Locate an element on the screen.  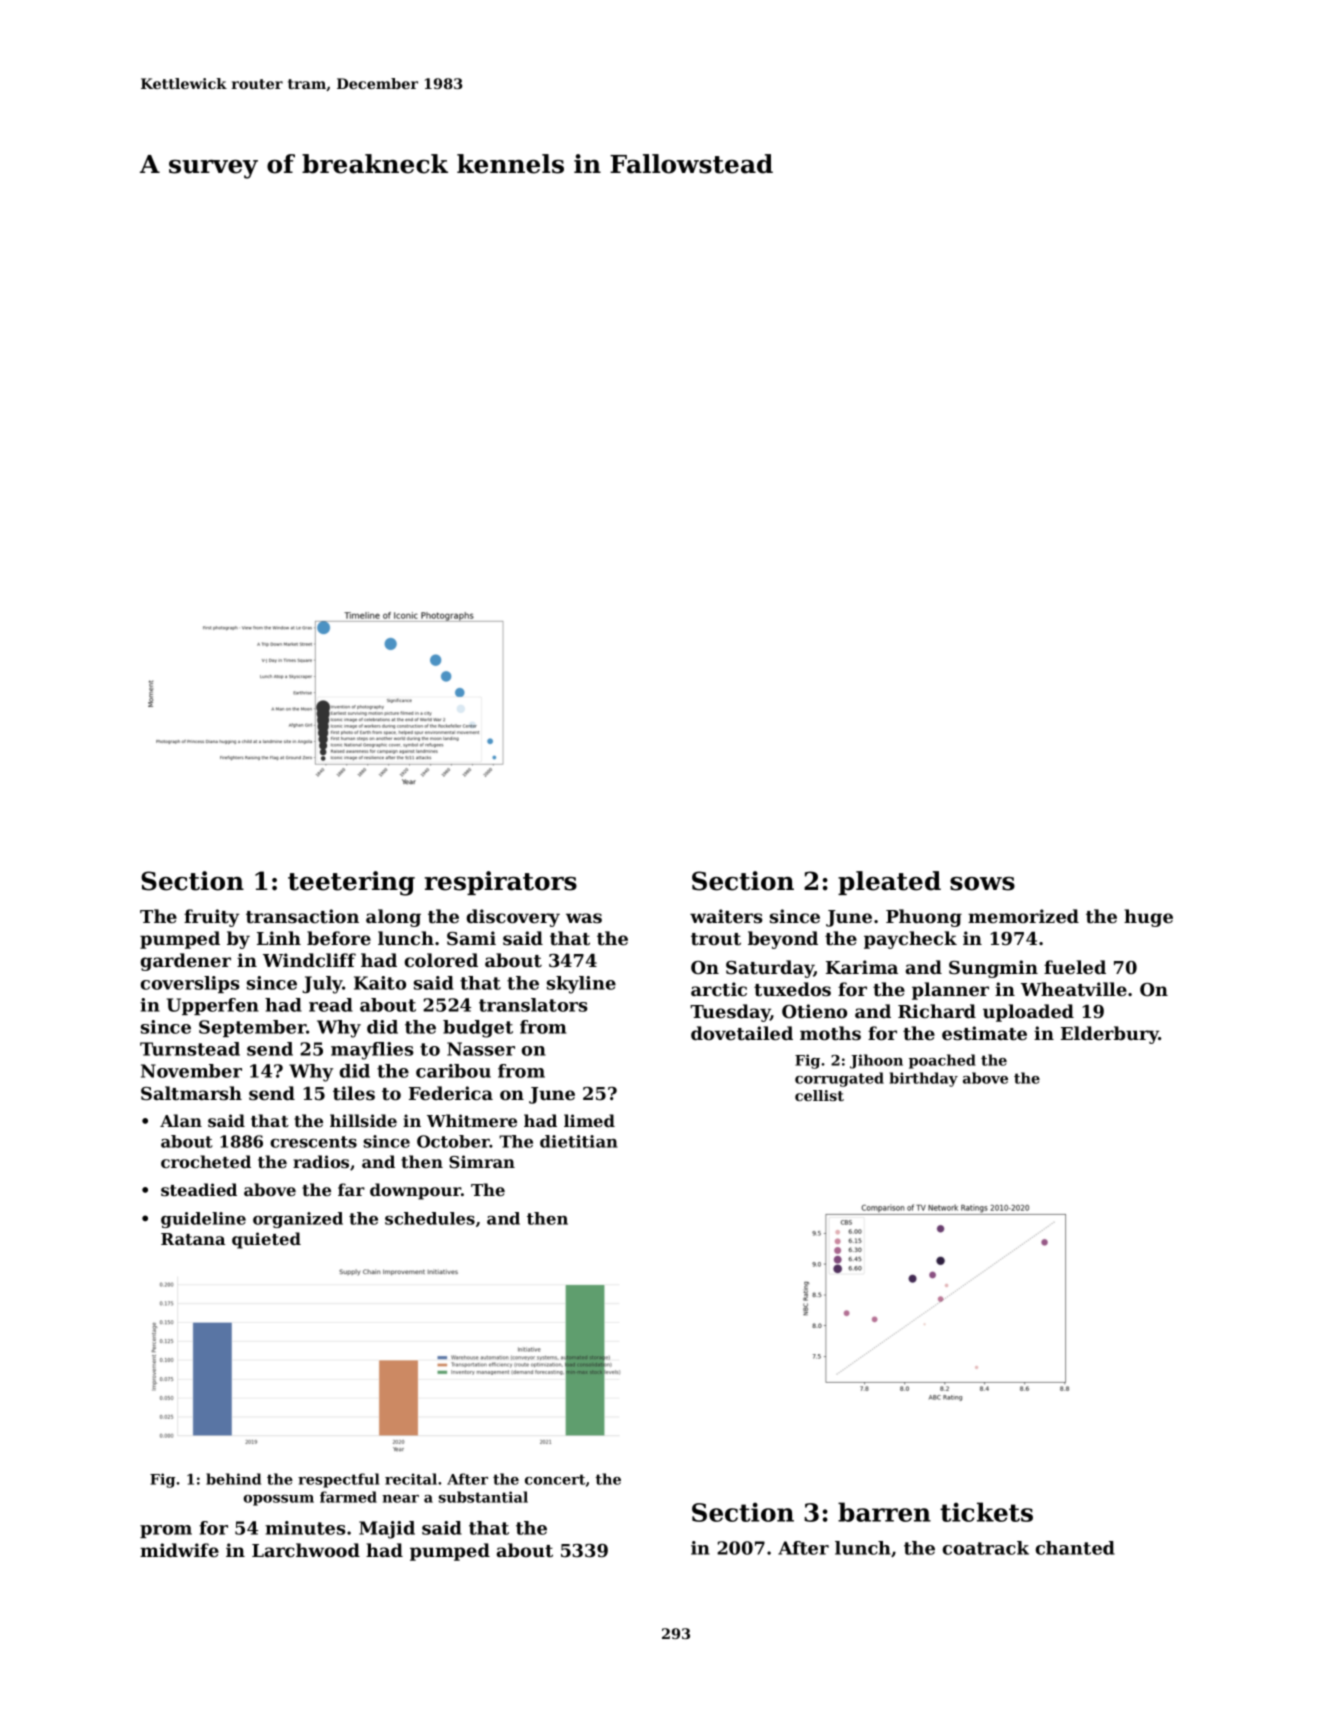
substantial is located at coordinates (483, 1497).
